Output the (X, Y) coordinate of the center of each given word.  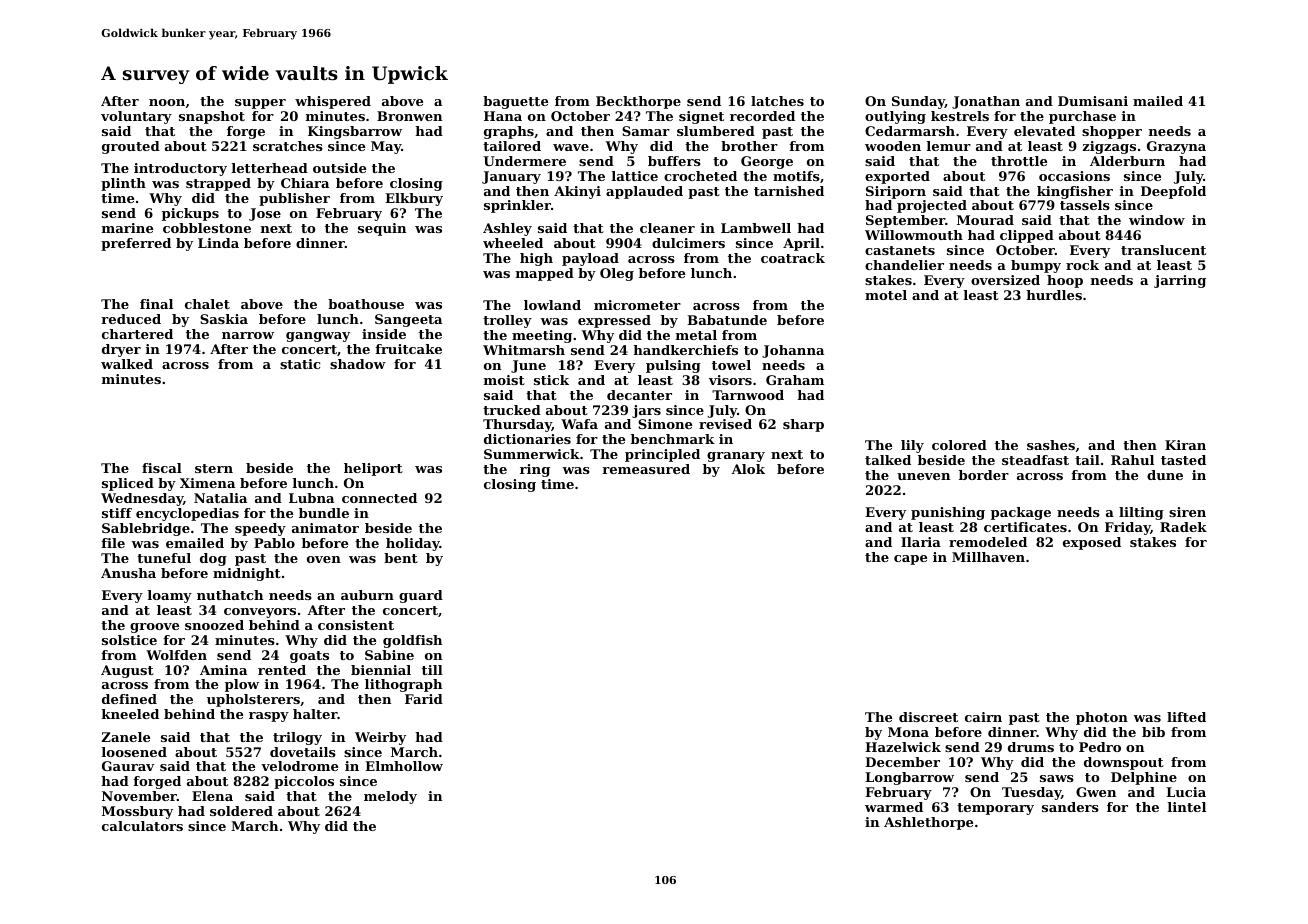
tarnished (789, 191)
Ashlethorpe (928, 823)
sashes (1051, 445)
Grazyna (1176, 147)
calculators (142, 826)
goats (309, 657)
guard (421, 596)
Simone (665, 424)
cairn (983, 717)
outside (339, 168)
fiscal (162, 468)
